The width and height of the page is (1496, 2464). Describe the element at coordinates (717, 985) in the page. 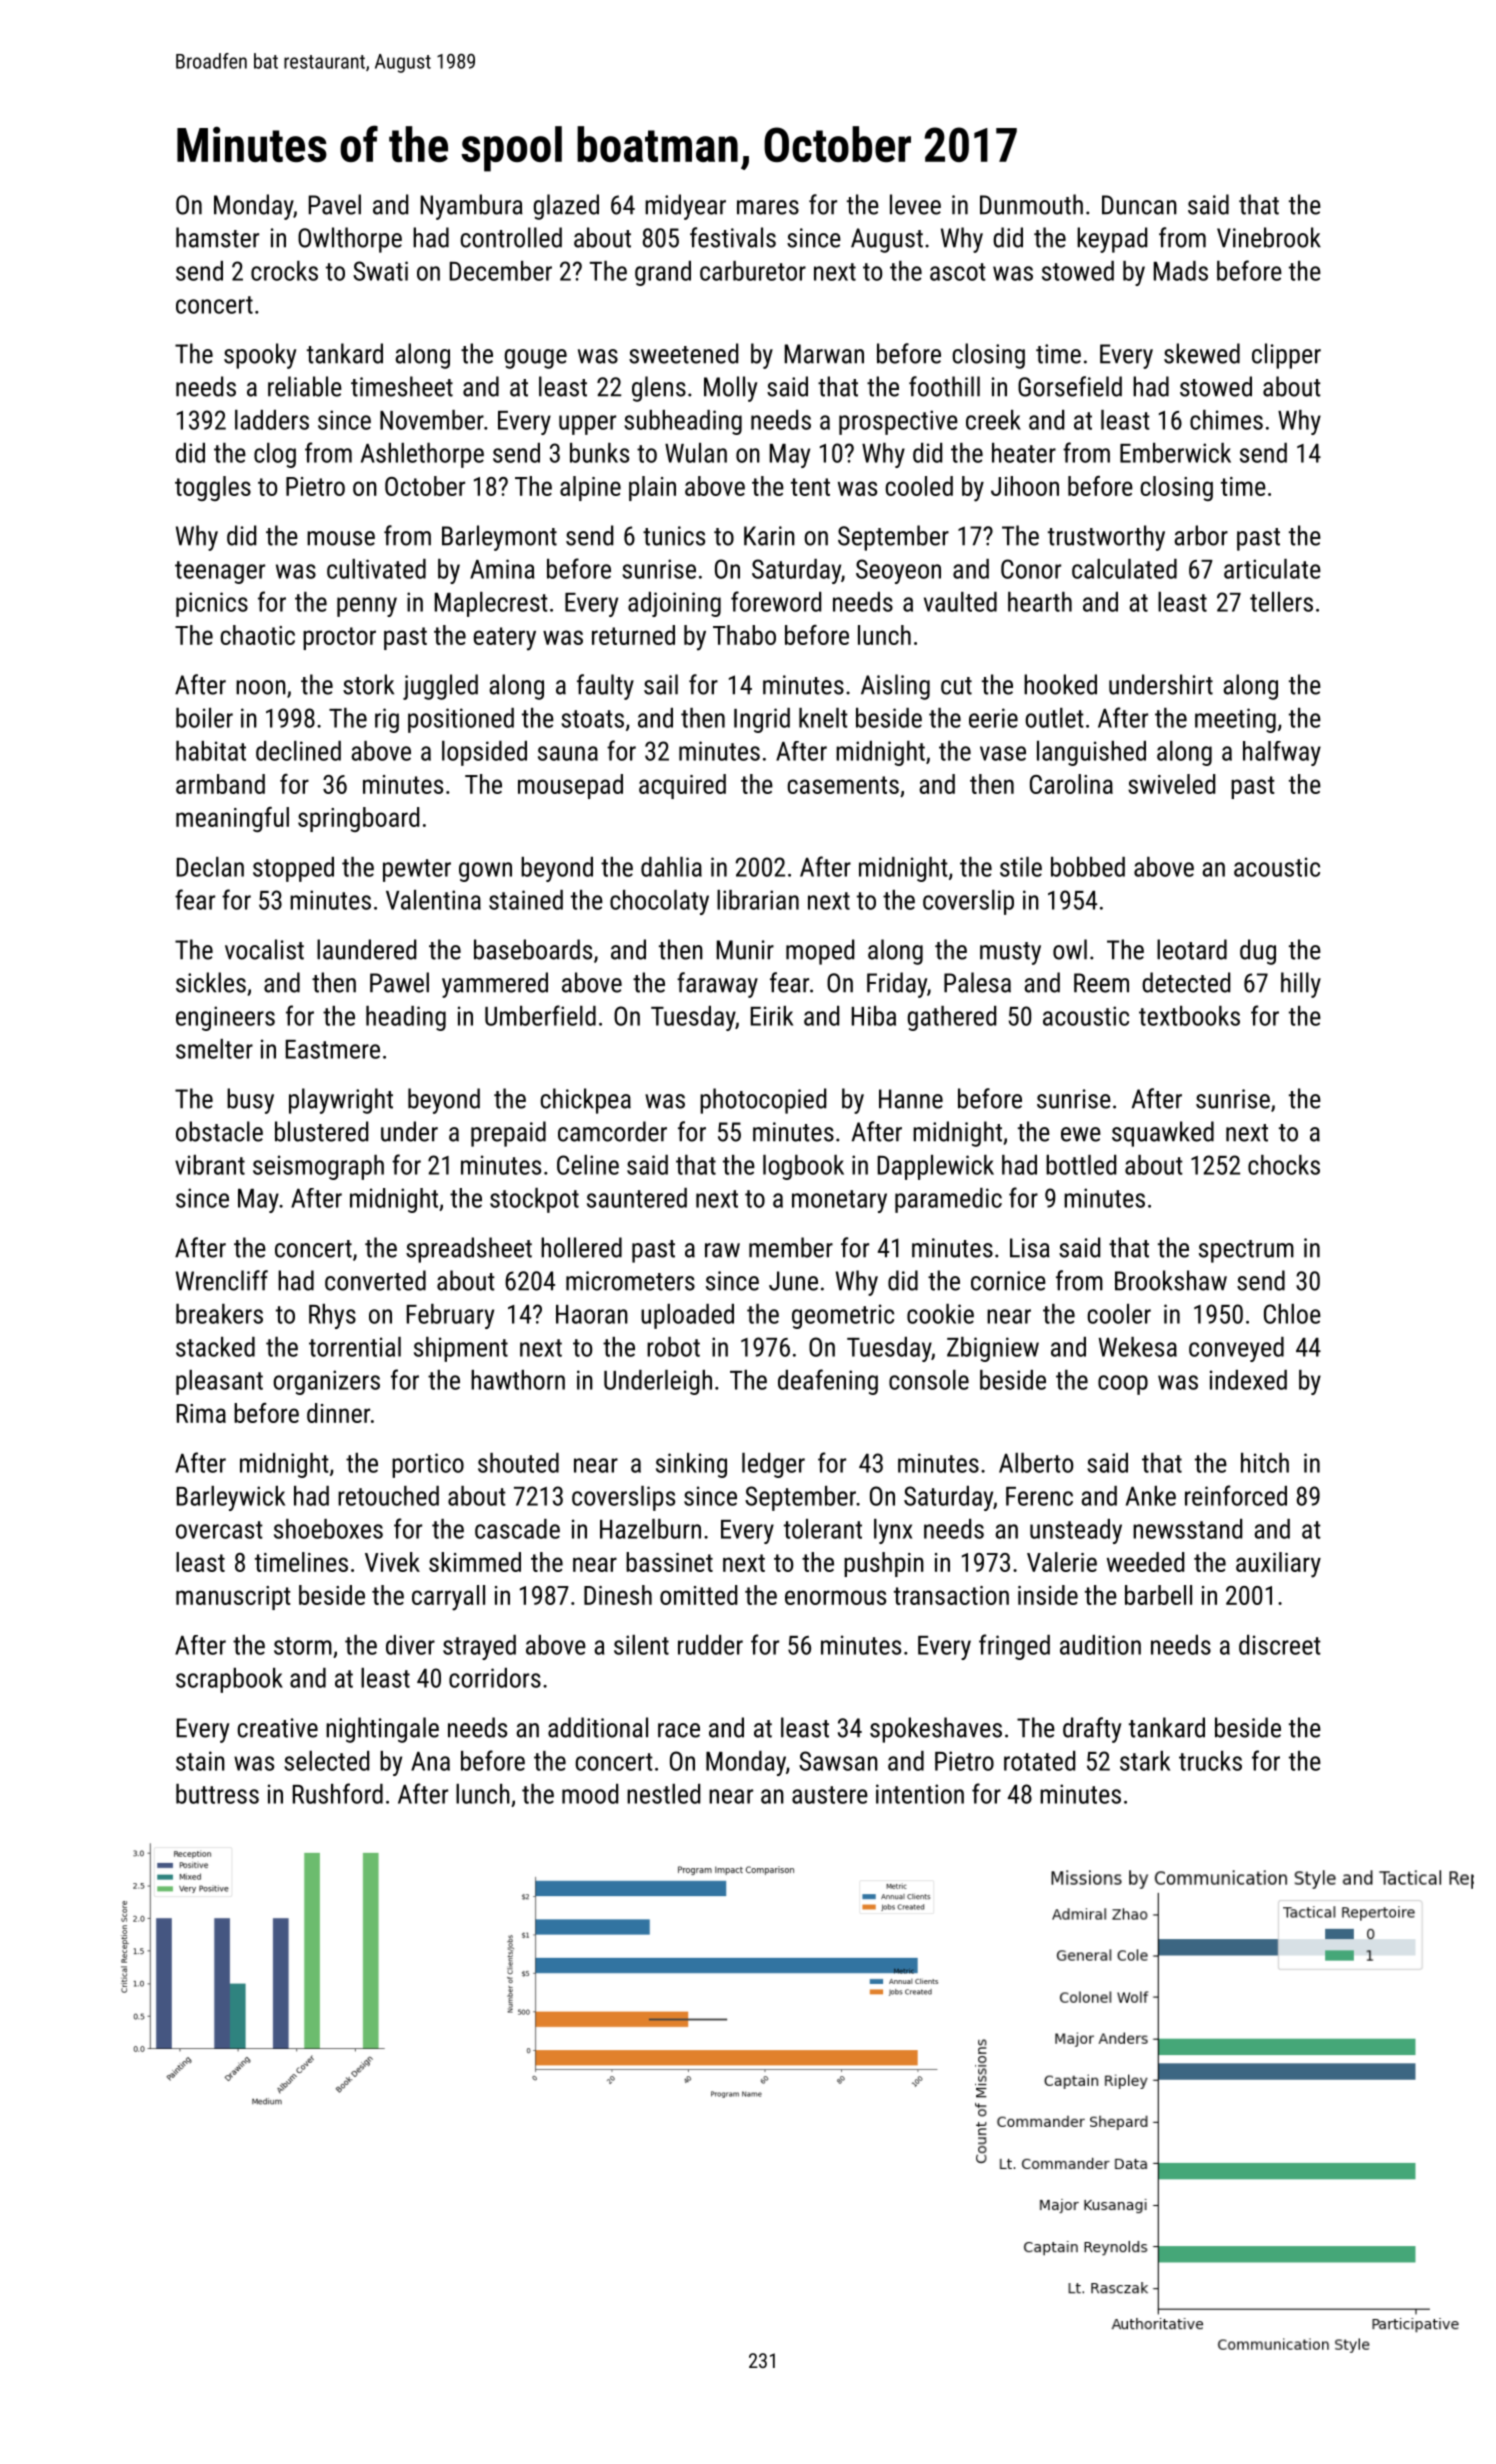

I see `faraway` at that location.
